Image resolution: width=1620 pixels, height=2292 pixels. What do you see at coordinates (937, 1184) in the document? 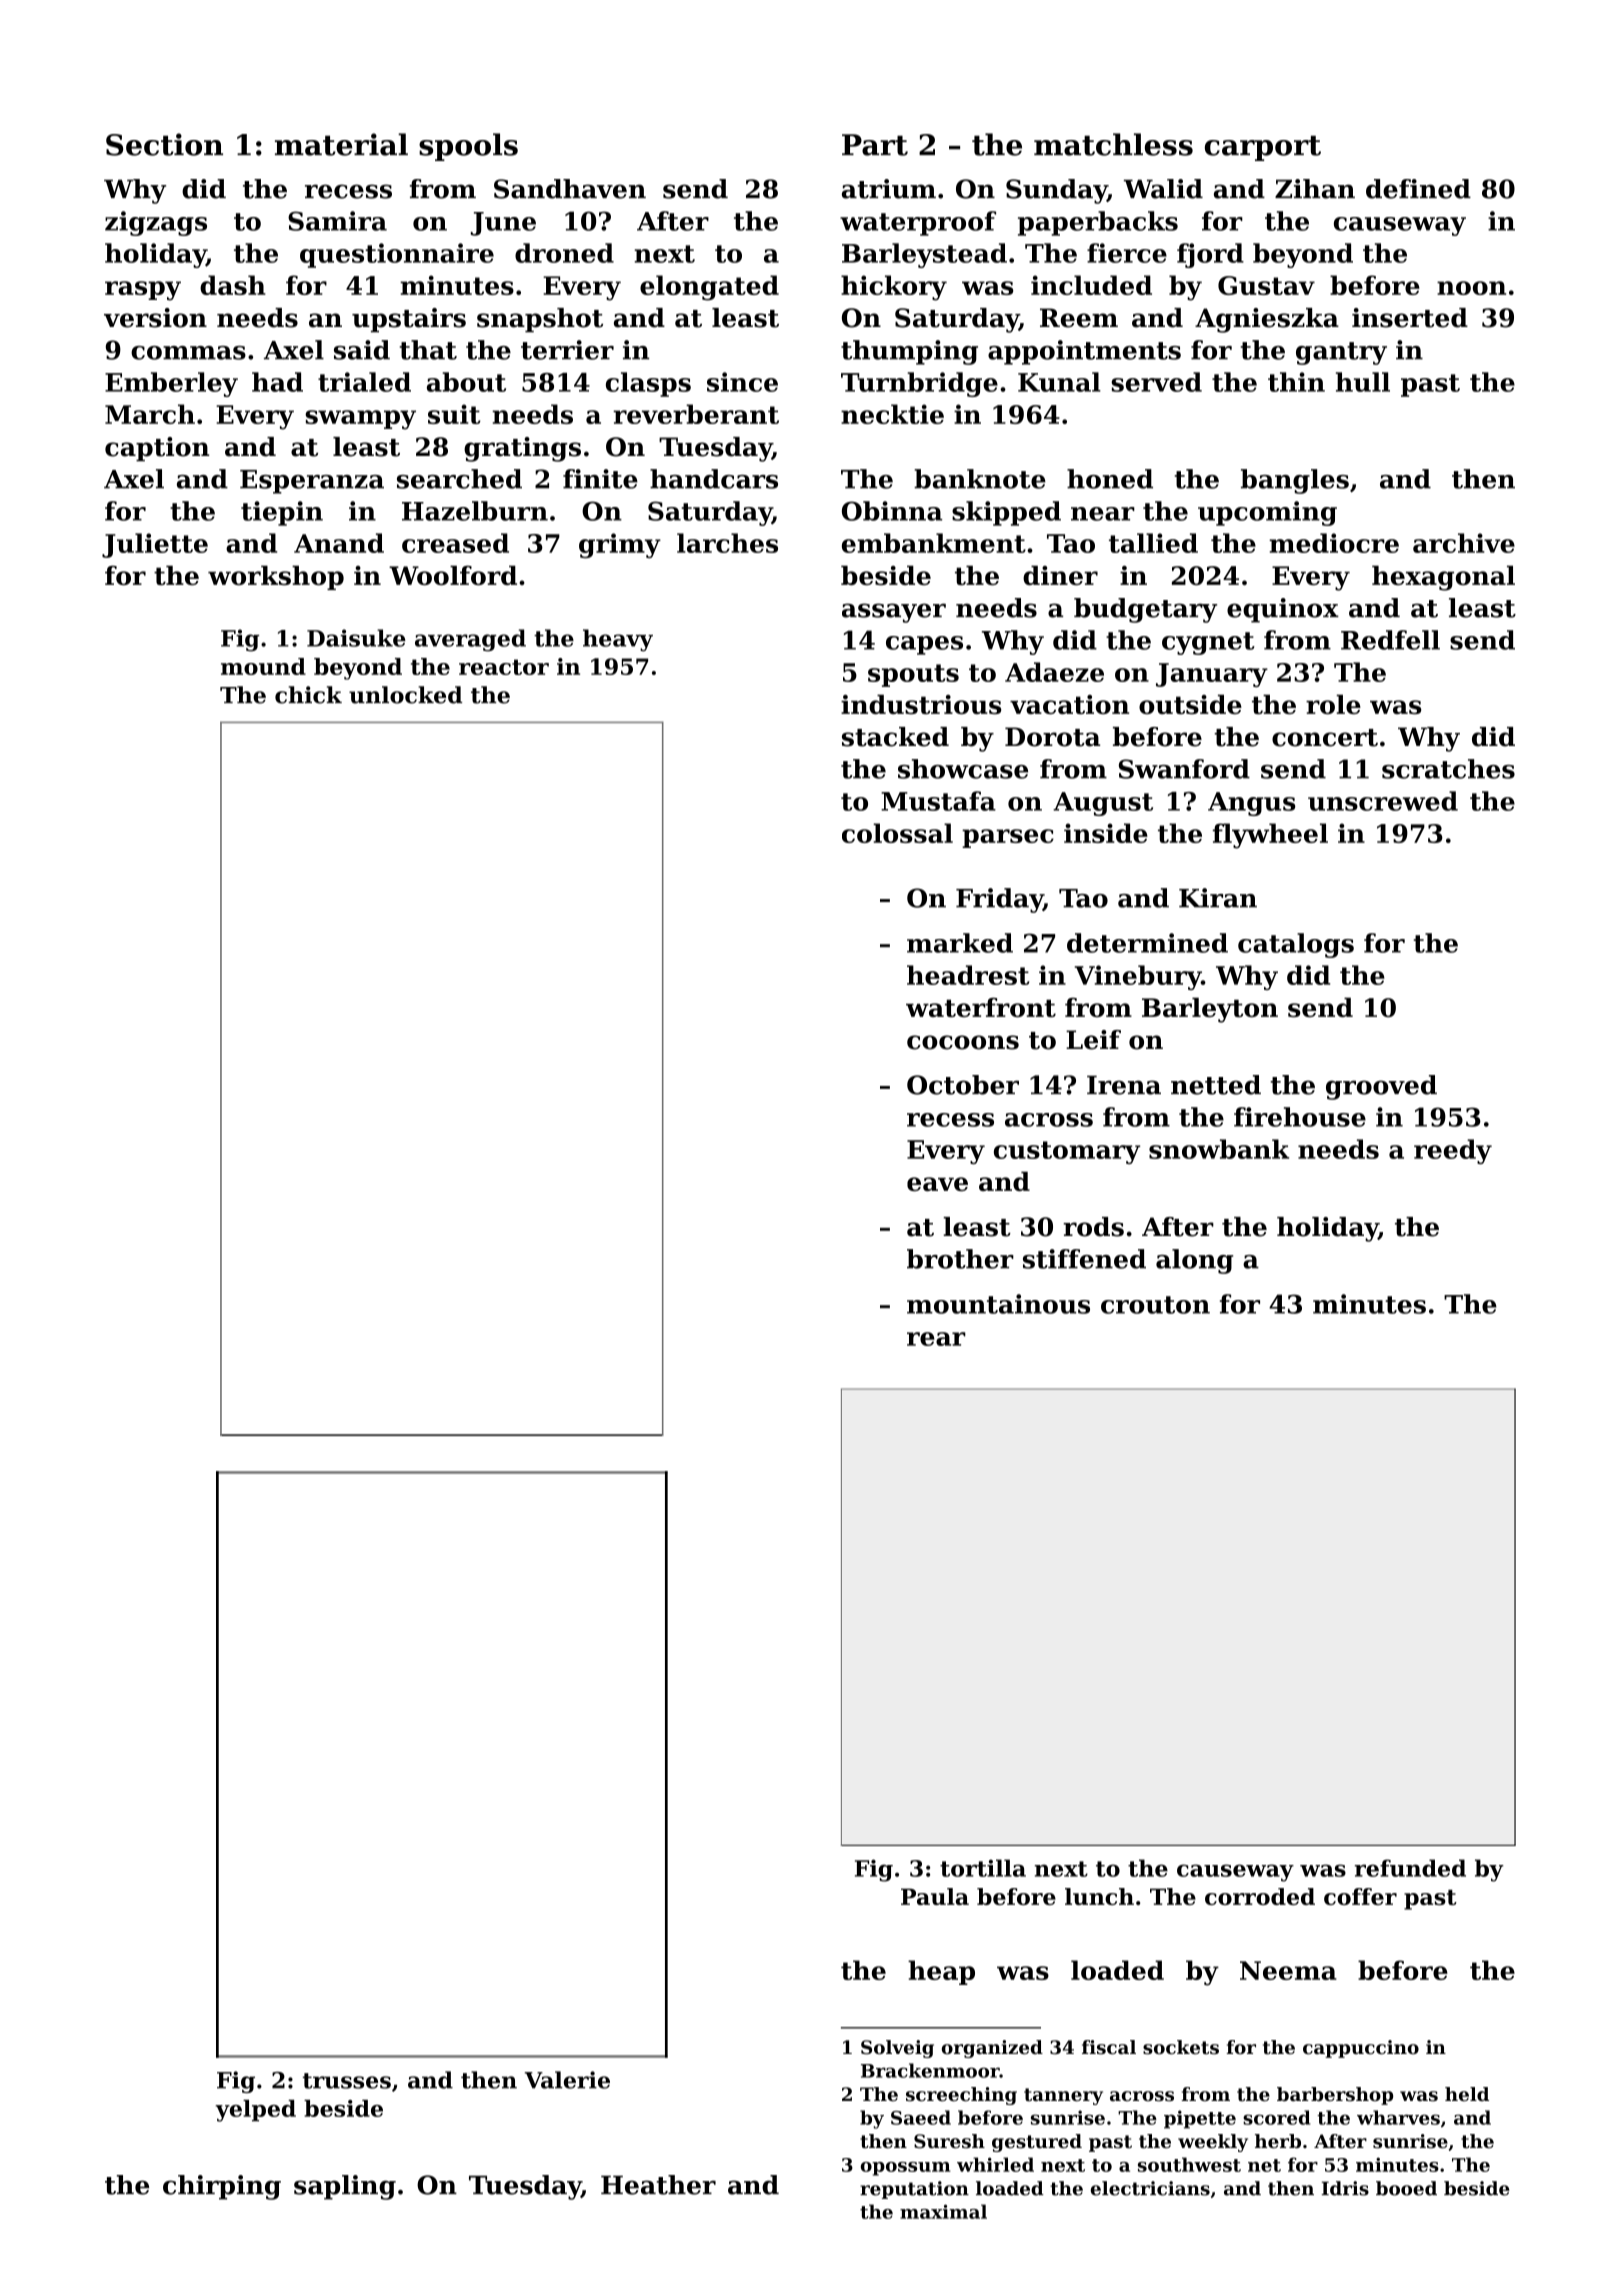
I see `eave` at bounding box center [937, 1184].
